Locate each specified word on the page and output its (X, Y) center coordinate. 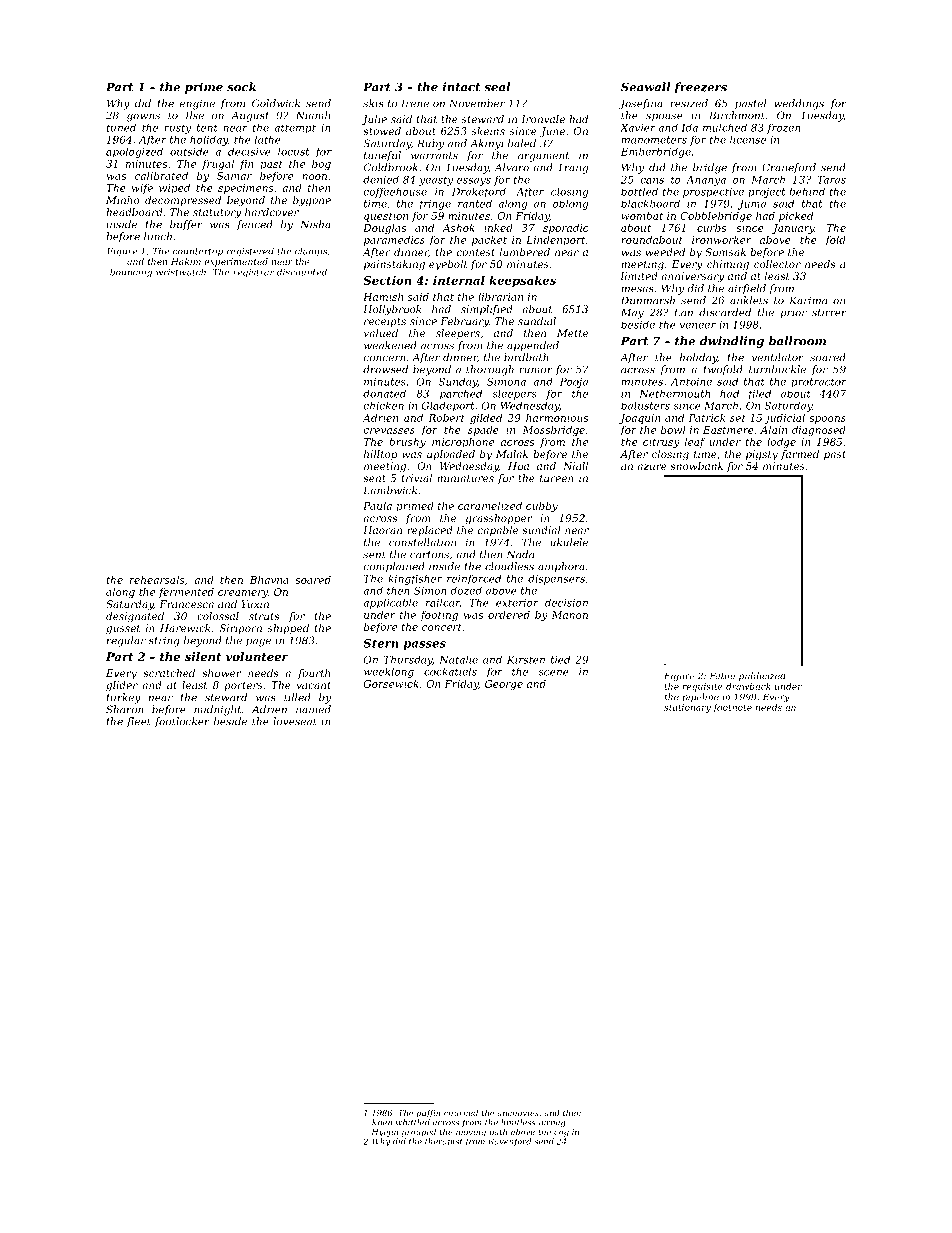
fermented (186, 593)
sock (241, 87)
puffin (429, 1113)
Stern (380, 643)
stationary (687, 708)
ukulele (569, 542)
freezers (700, 88)
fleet (139, 722)
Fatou (722, 676)
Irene (415, 103)
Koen (382, 1122)
